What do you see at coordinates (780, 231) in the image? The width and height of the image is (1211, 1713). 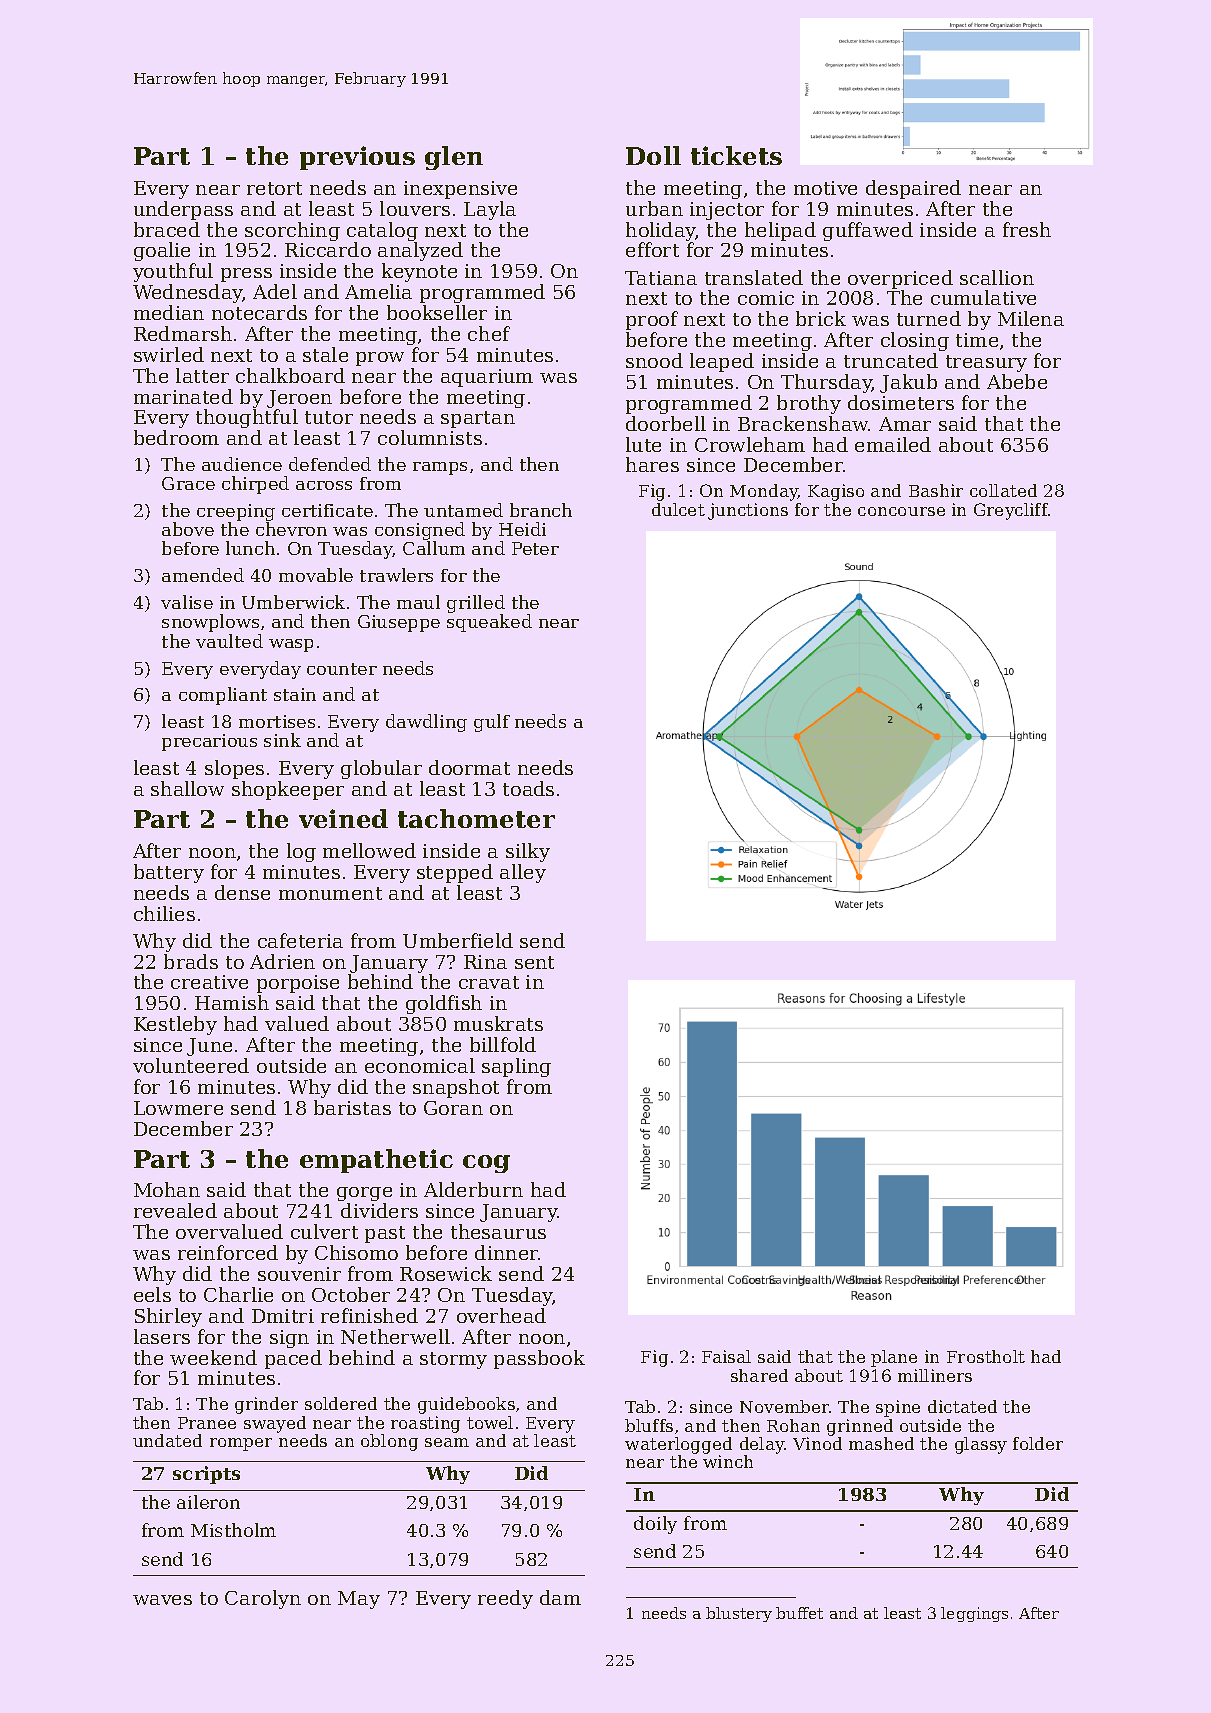 I see `helipad` at bounding box center [780, 231].
